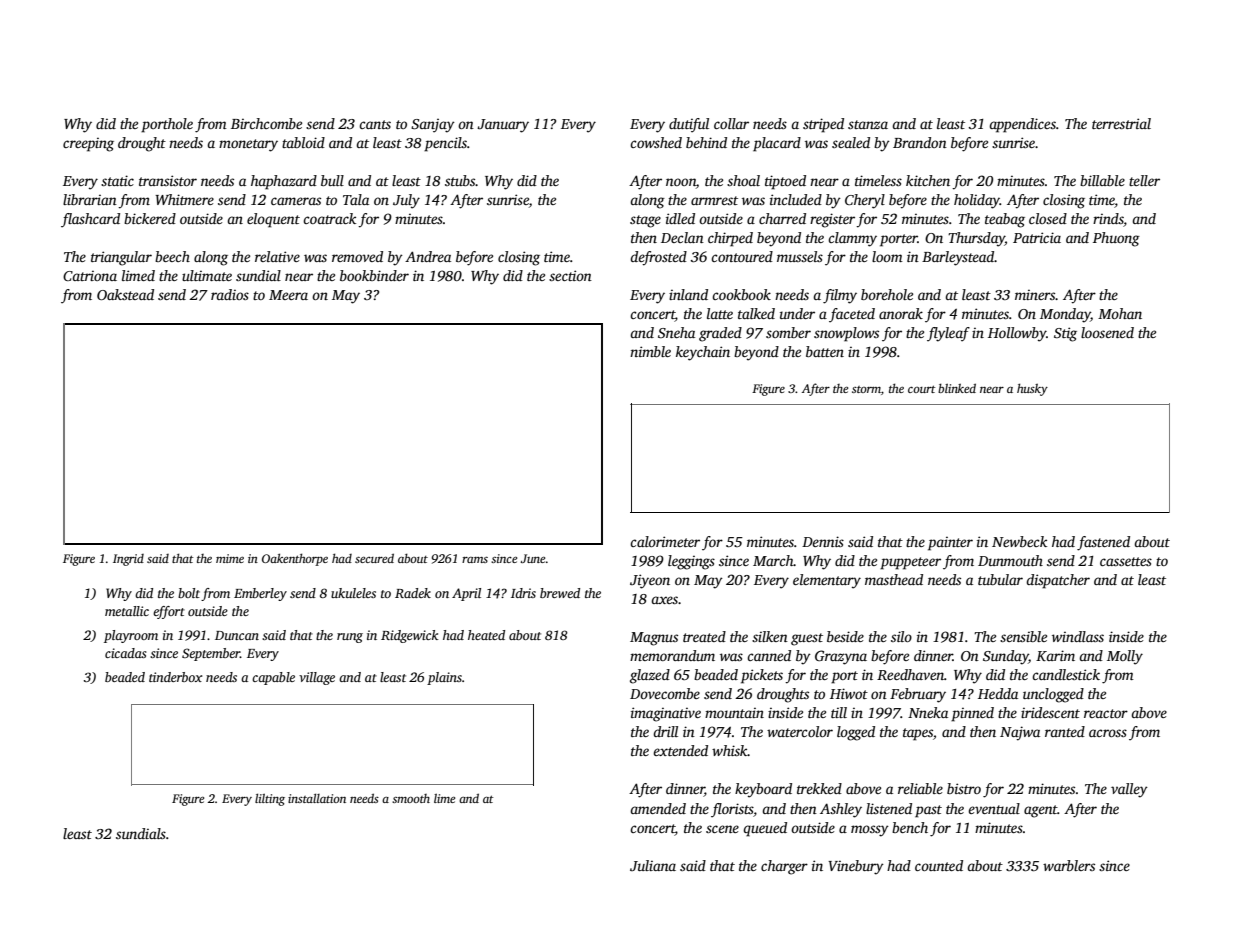  What do you see at coordinates (126, 653) in the image?
I see `cicadas` at bounding box center [126, 653].
